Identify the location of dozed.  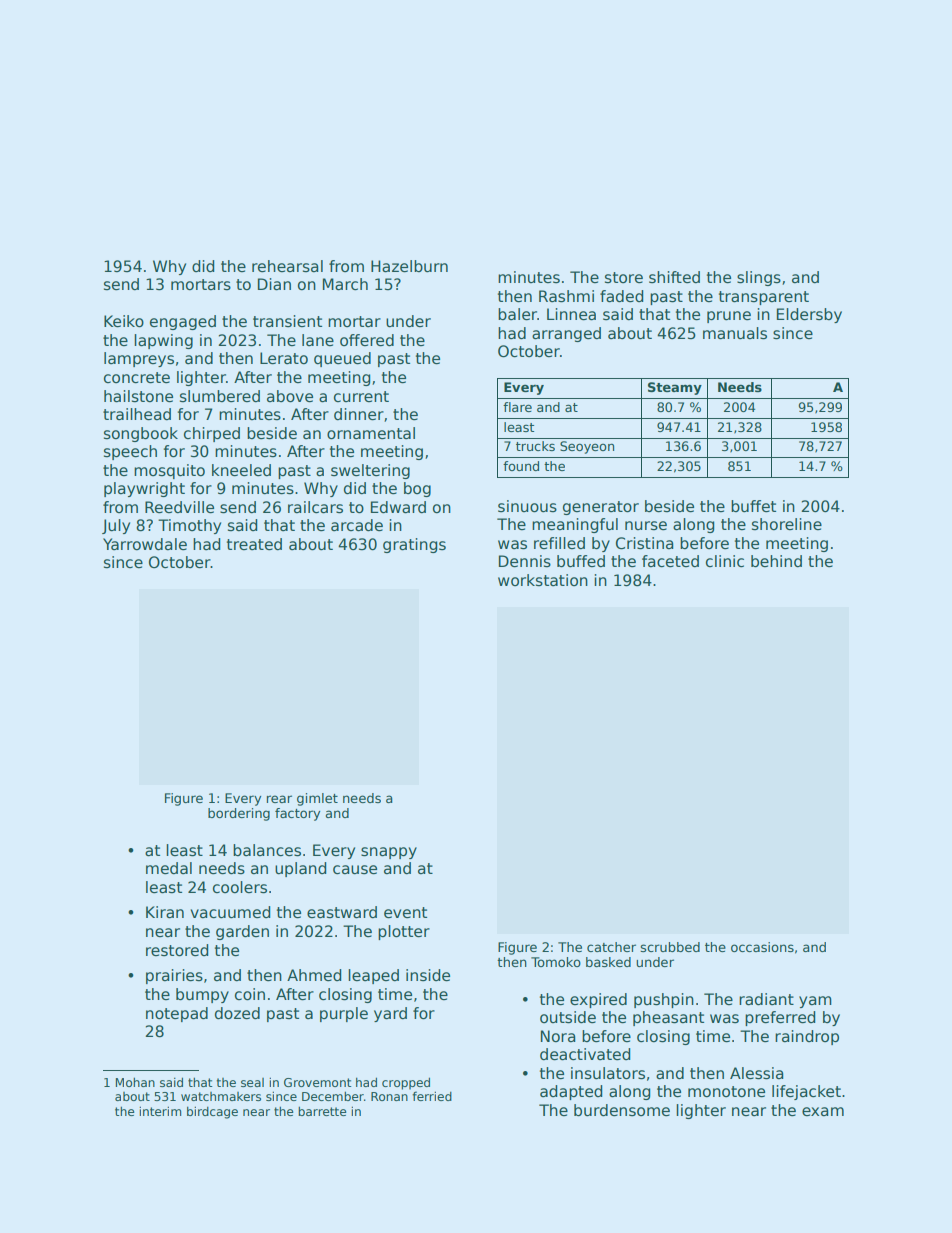
(237, 1013).
